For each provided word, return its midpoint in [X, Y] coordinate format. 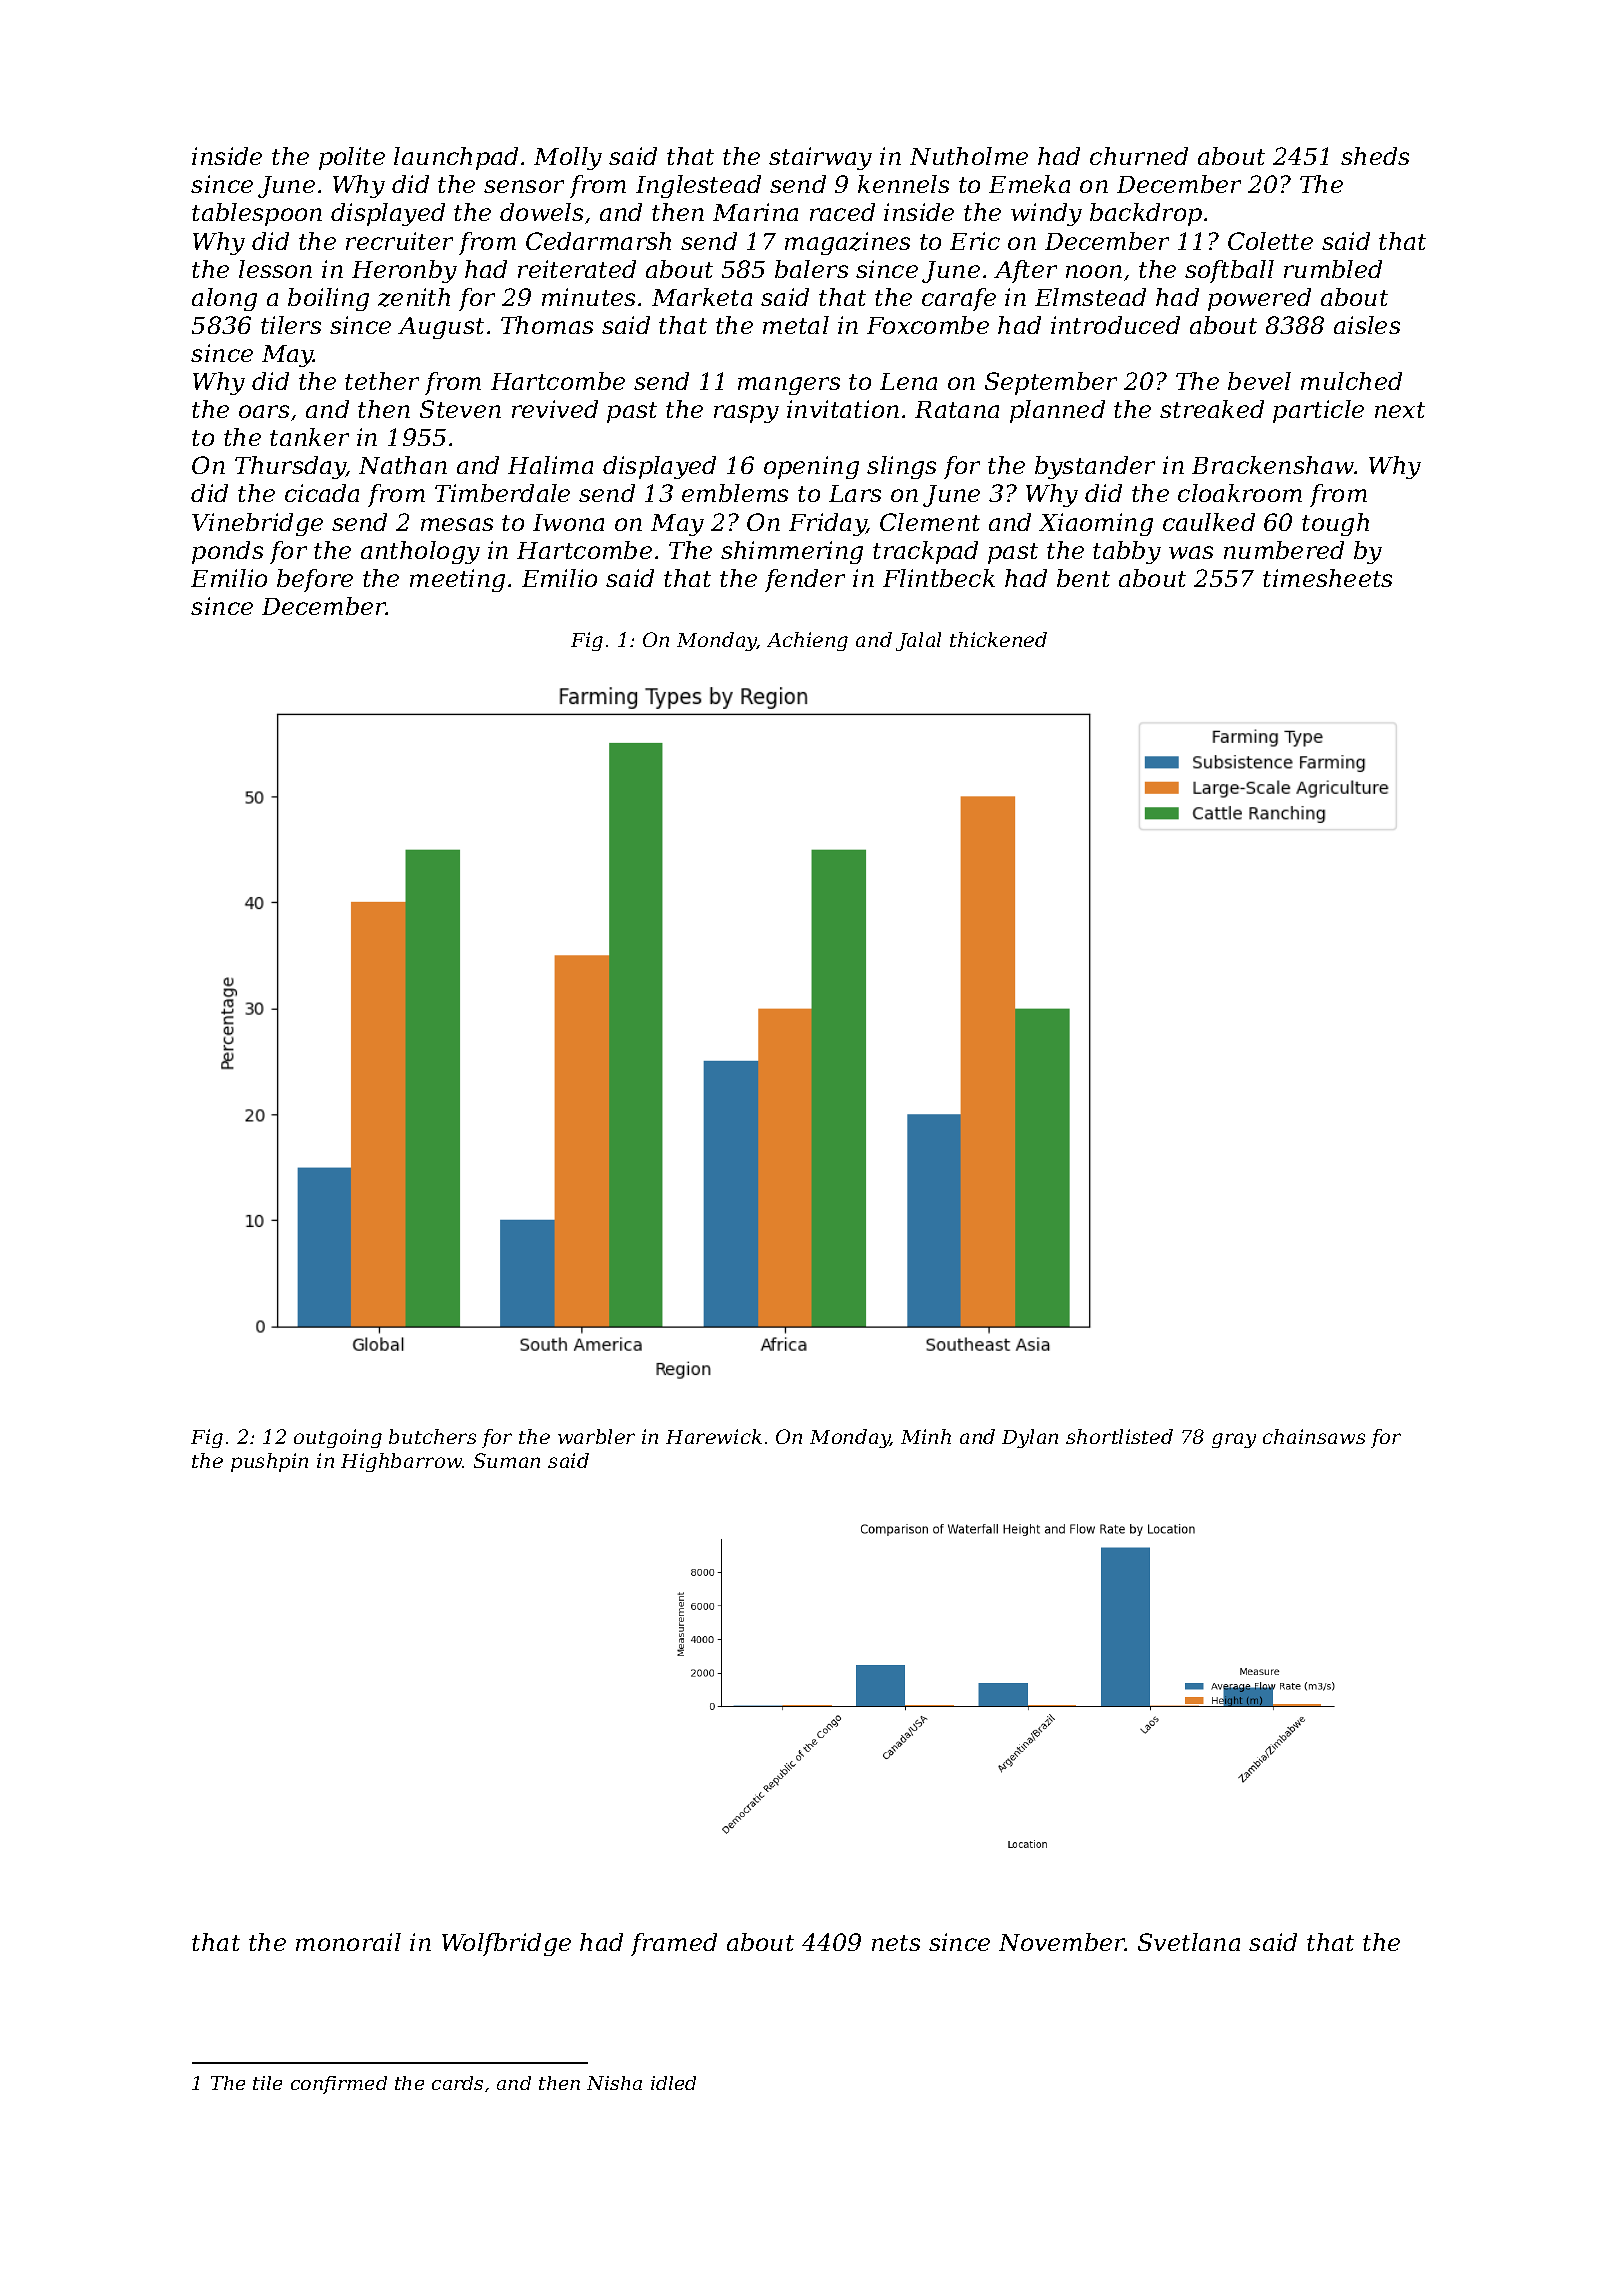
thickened [998, 639]
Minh [926, 1436]
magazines [847, 243]
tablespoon [257, 214]
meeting [457, 580]
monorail [348, 1942]
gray [1234, 1440]
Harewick [714, 1436]
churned [1139, 156]
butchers [432, 1436]
